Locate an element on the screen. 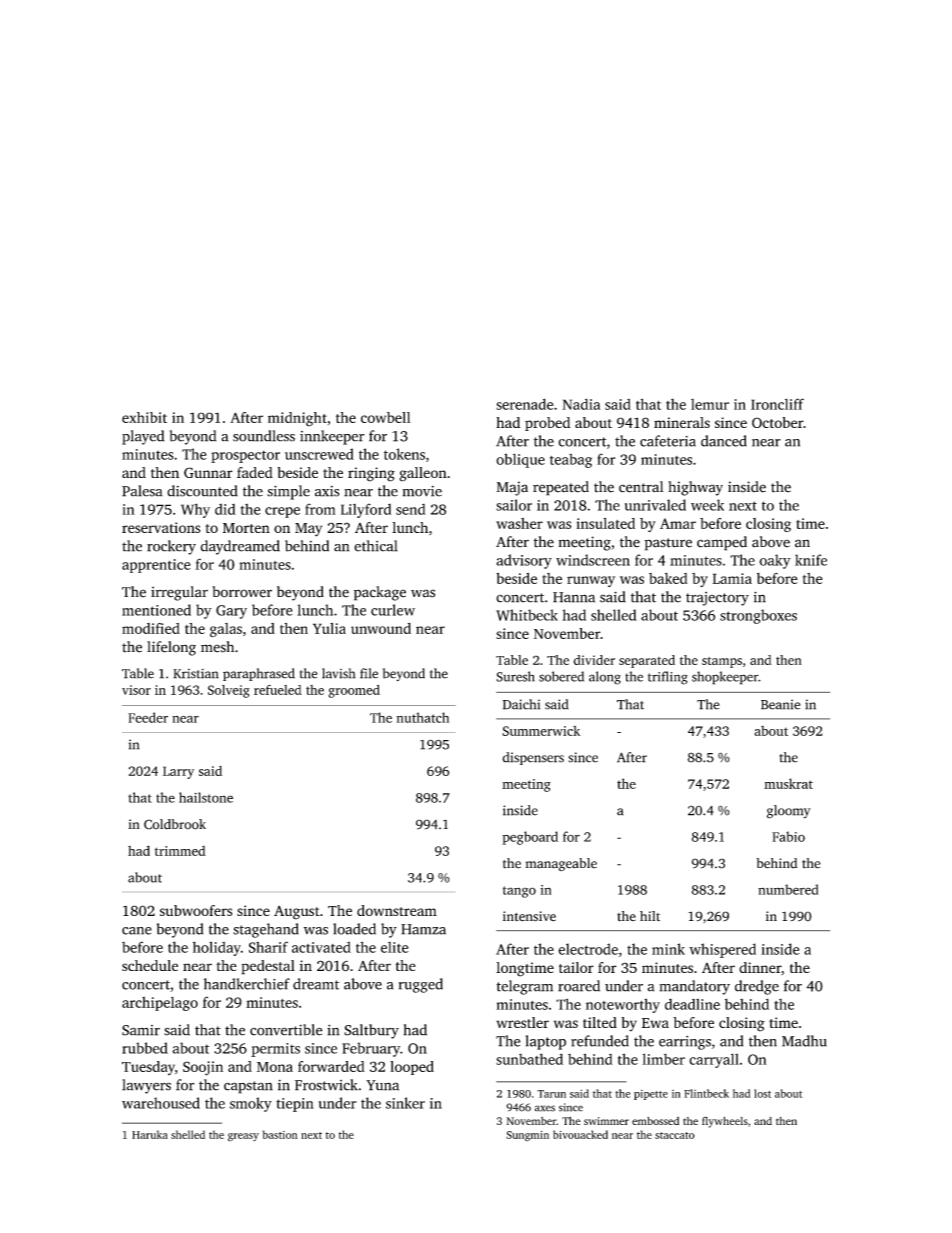 This screenshot has width=952, height=1233. Haruka is located at coordinates (150, 1134).
